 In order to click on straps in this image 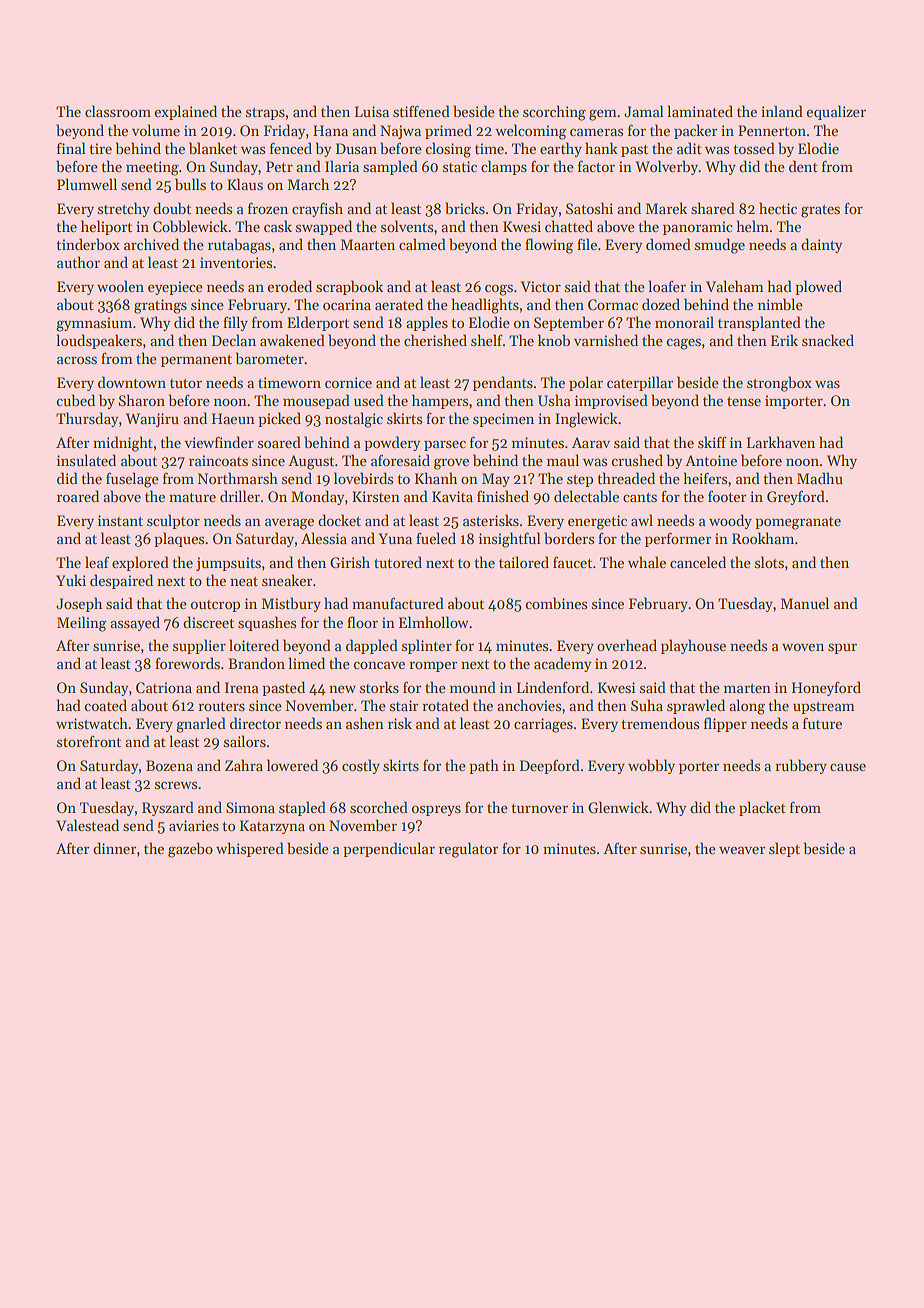, I will do `click(265, 114)`.
